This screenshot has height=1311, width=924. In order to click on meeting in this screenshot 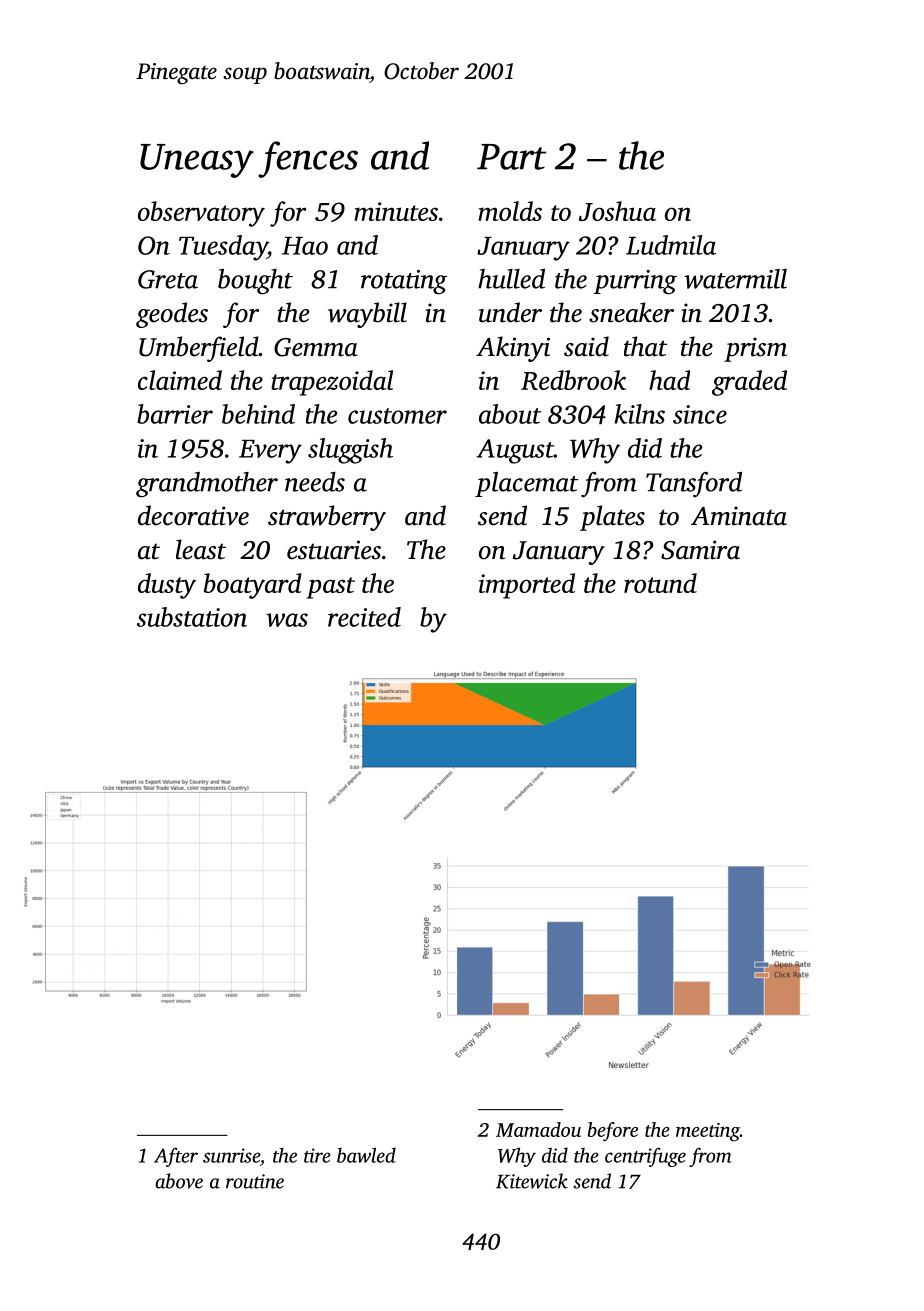, I will do `click(708, 1132)`.
